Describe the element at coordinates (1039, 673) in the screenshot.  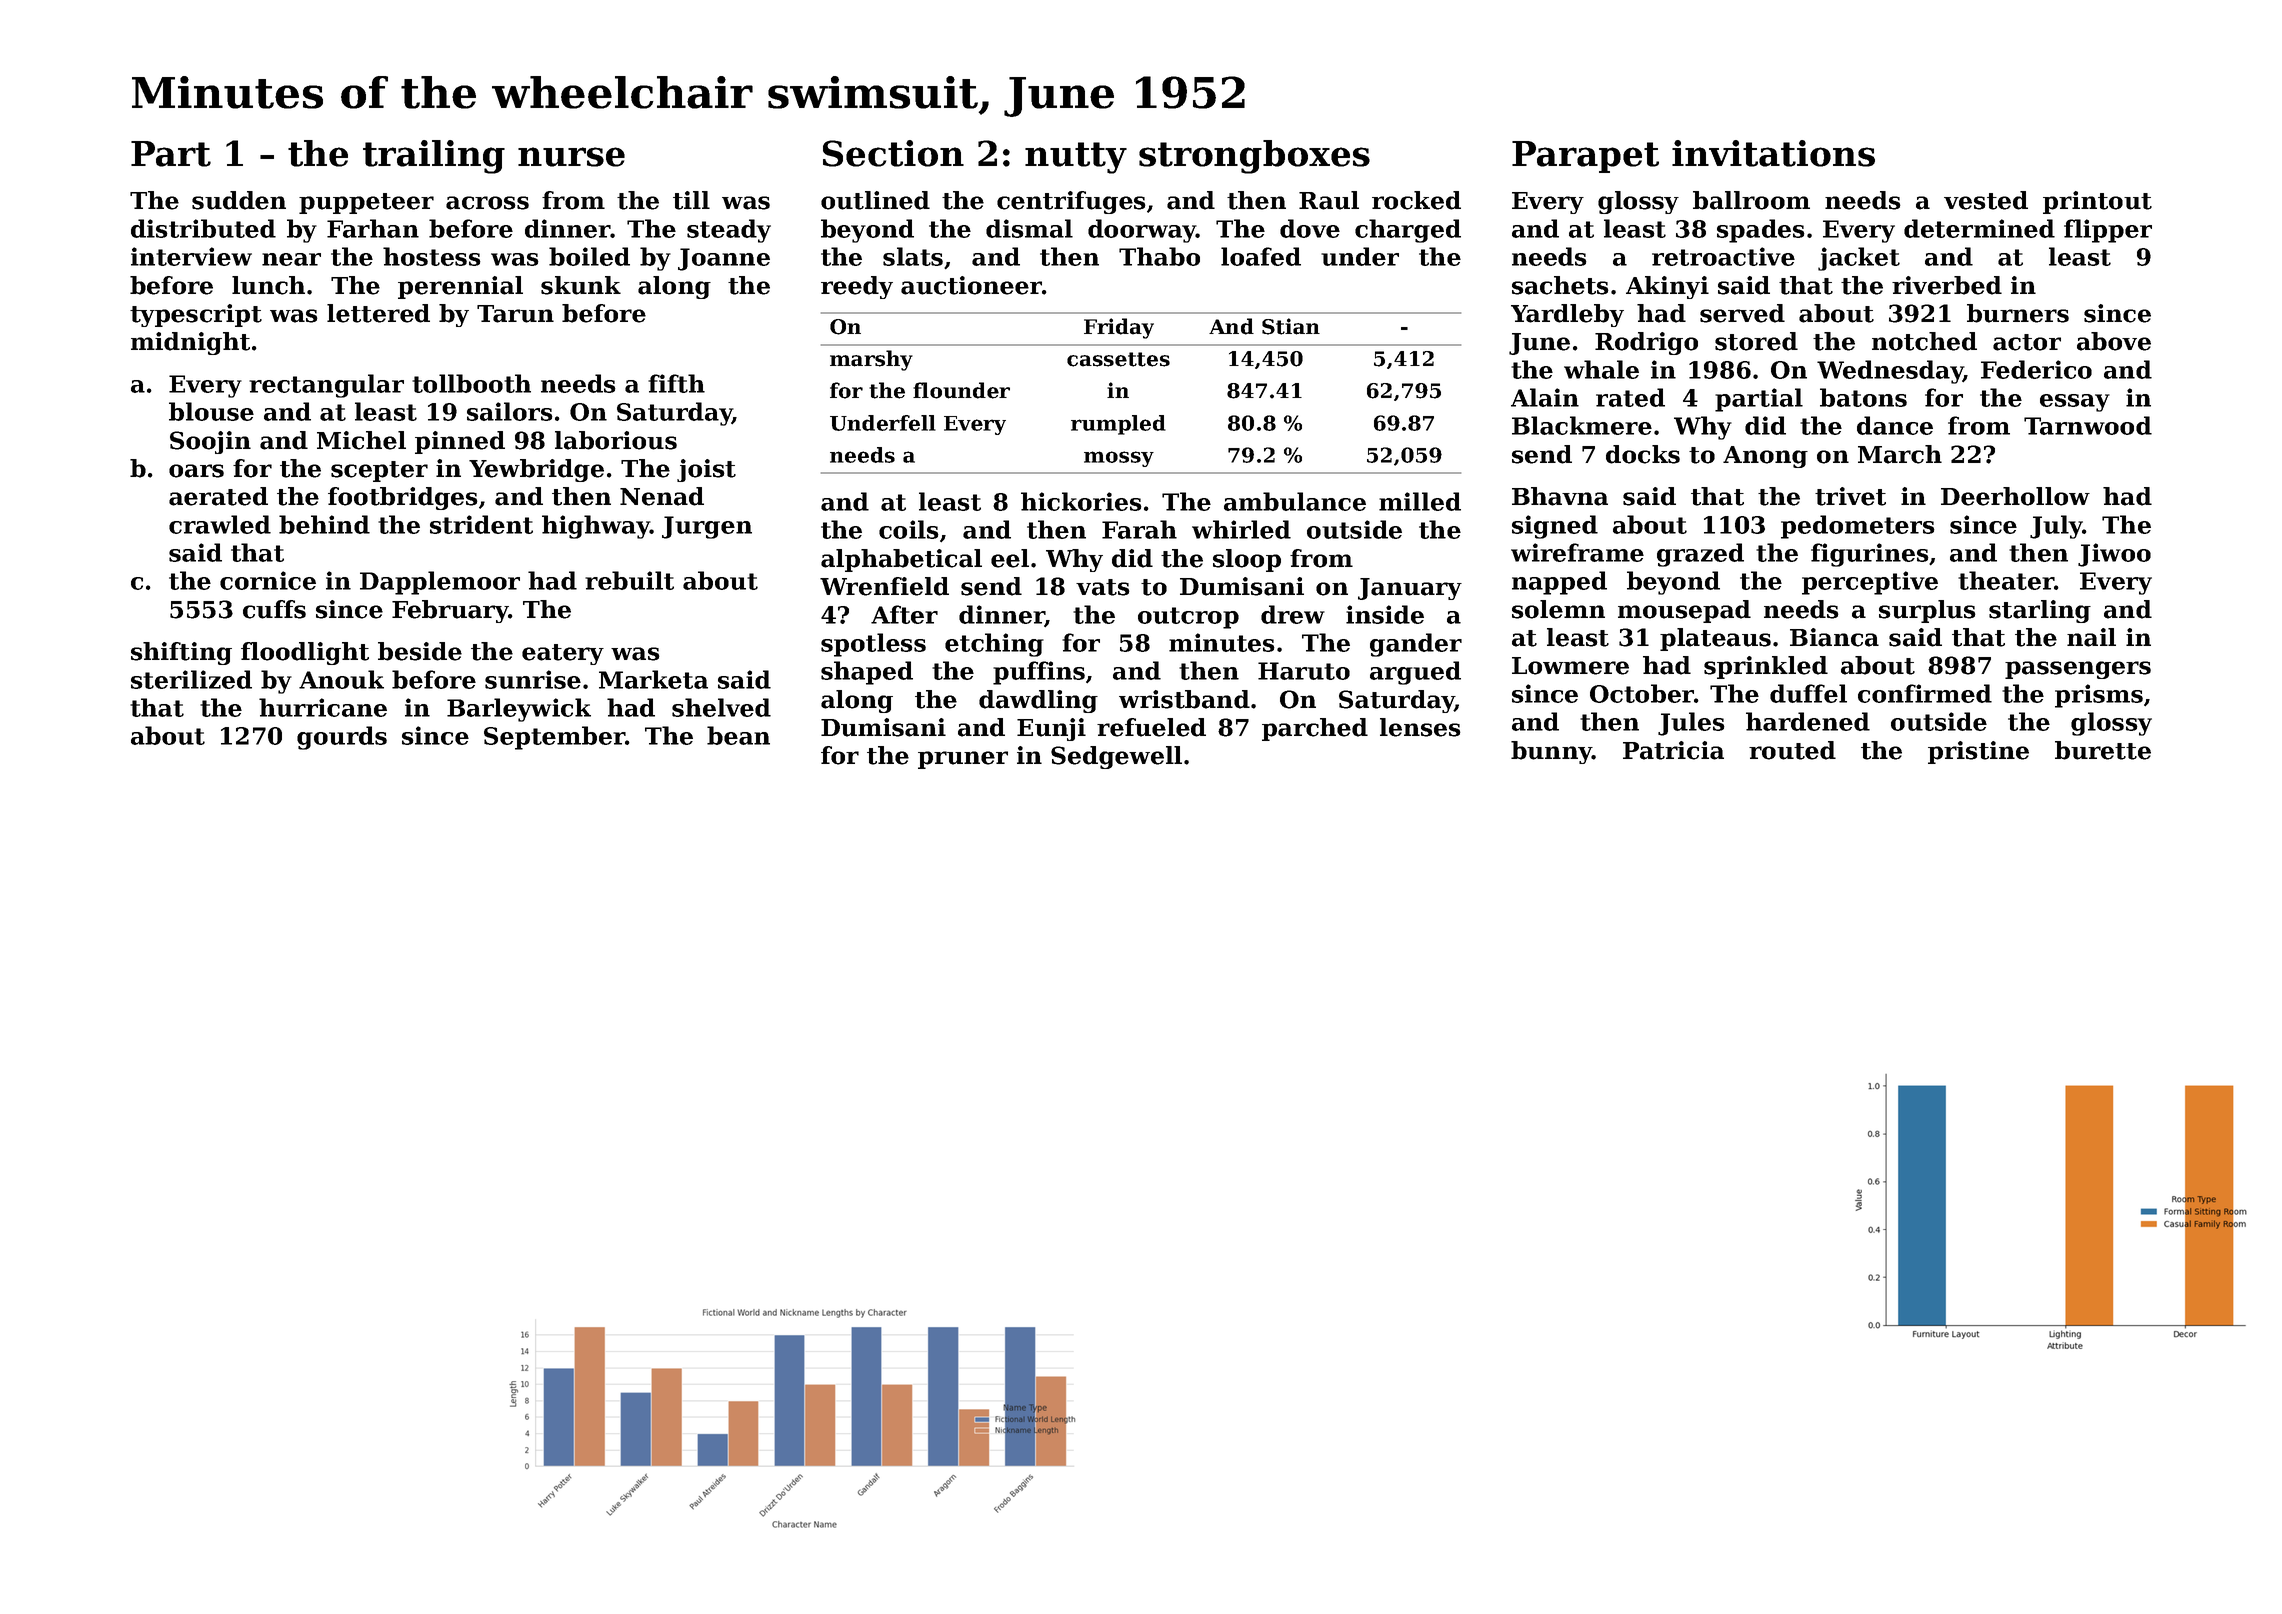
I see `puffins` at that location.
